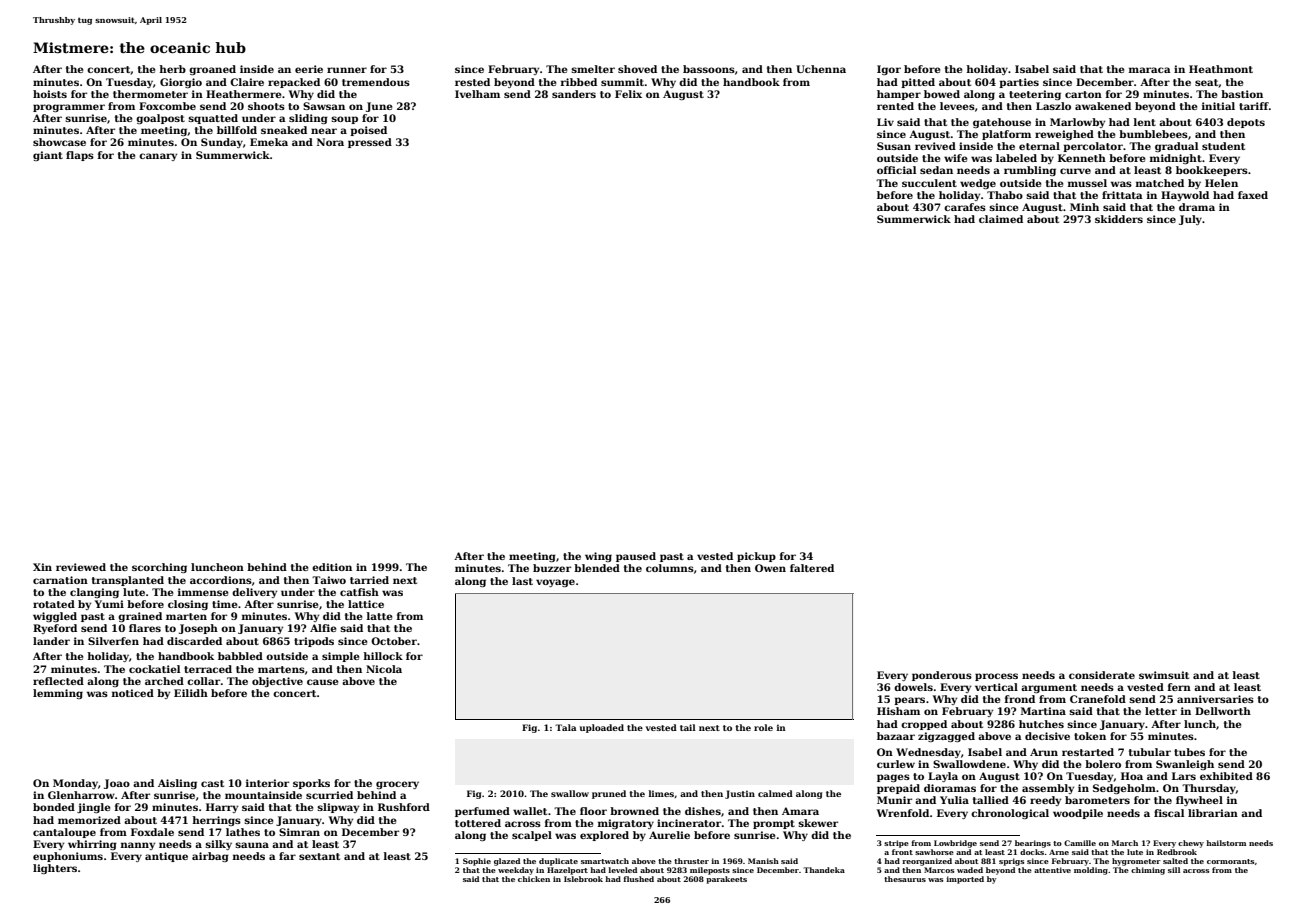 The height and width of the screenshot is (924, 1308). Describe the element at coordinates (269, 142) in the screenshot. I see `Emeka` at that location.
